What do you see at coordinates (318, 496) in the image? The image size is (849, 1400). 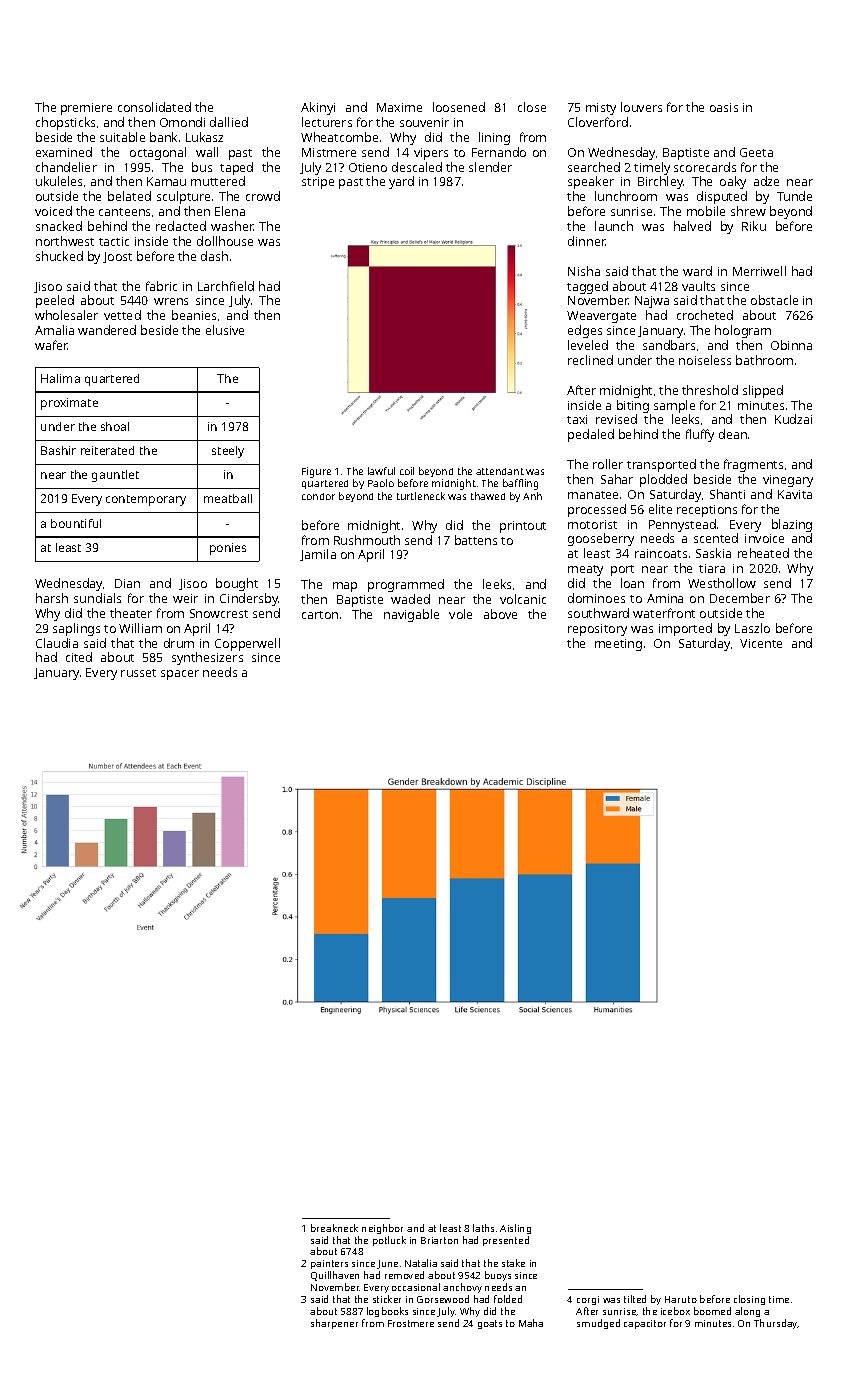 I see `condor` at bounding box center [318, 496].
